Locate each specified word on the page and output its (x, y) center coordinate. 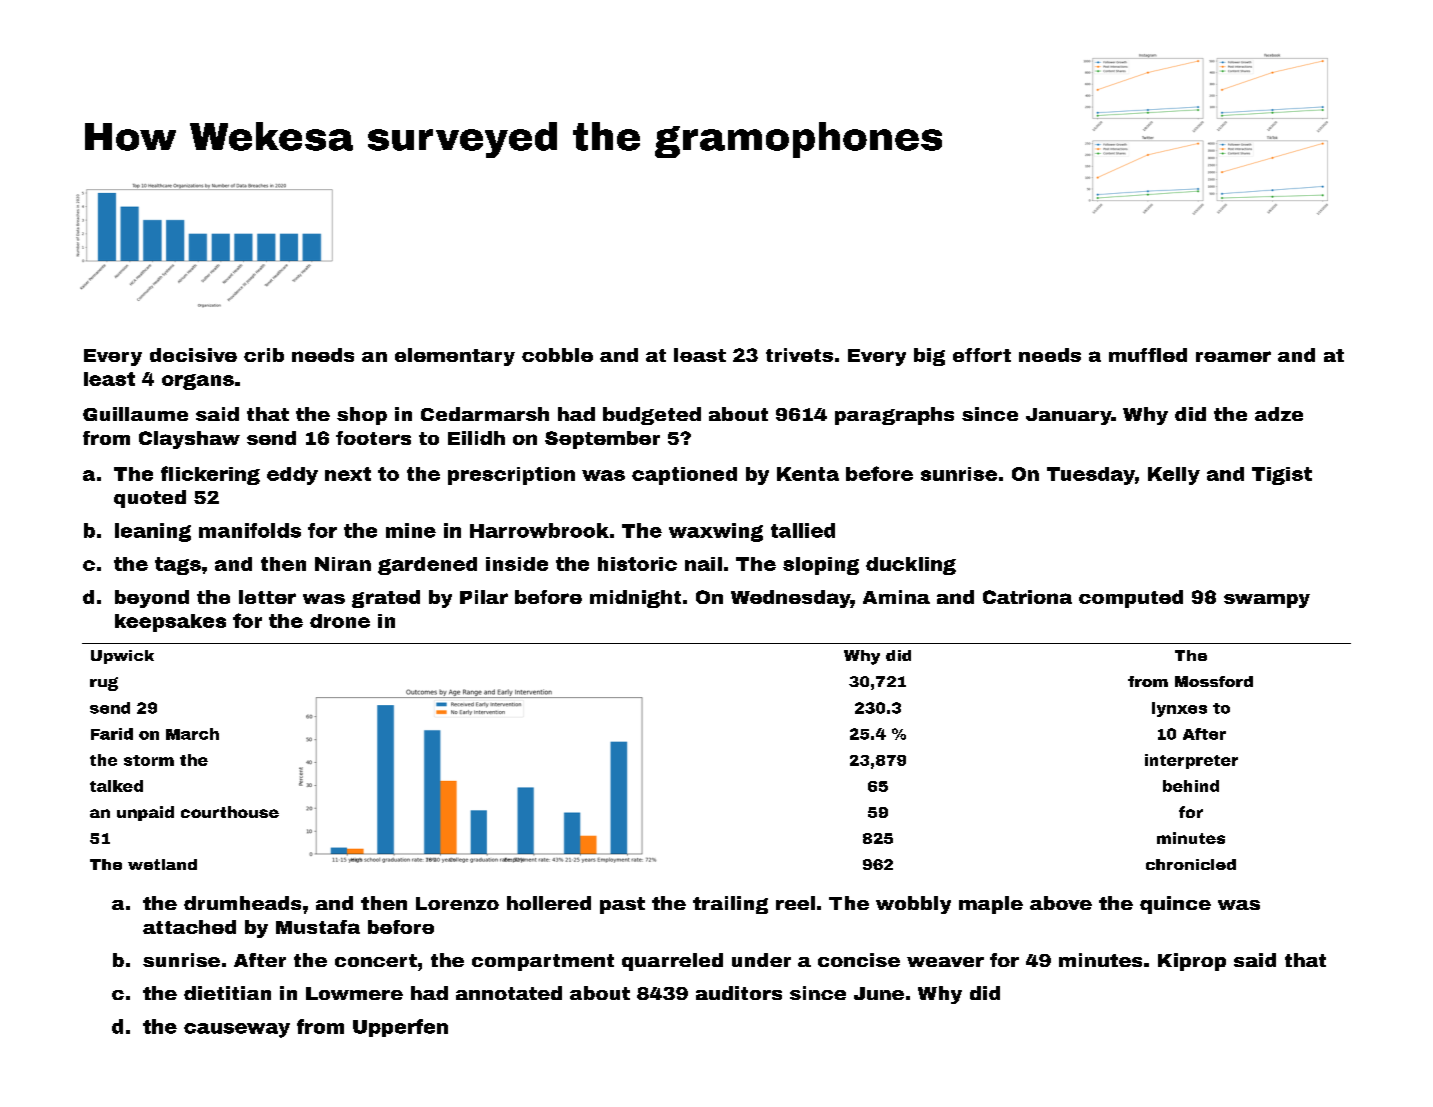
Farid (112, 734)
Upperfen (400, 1028)
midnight (635, 599)
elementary (455, 357)
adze (1279, 414)
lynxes (1179, 709)
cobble (557, 355)
